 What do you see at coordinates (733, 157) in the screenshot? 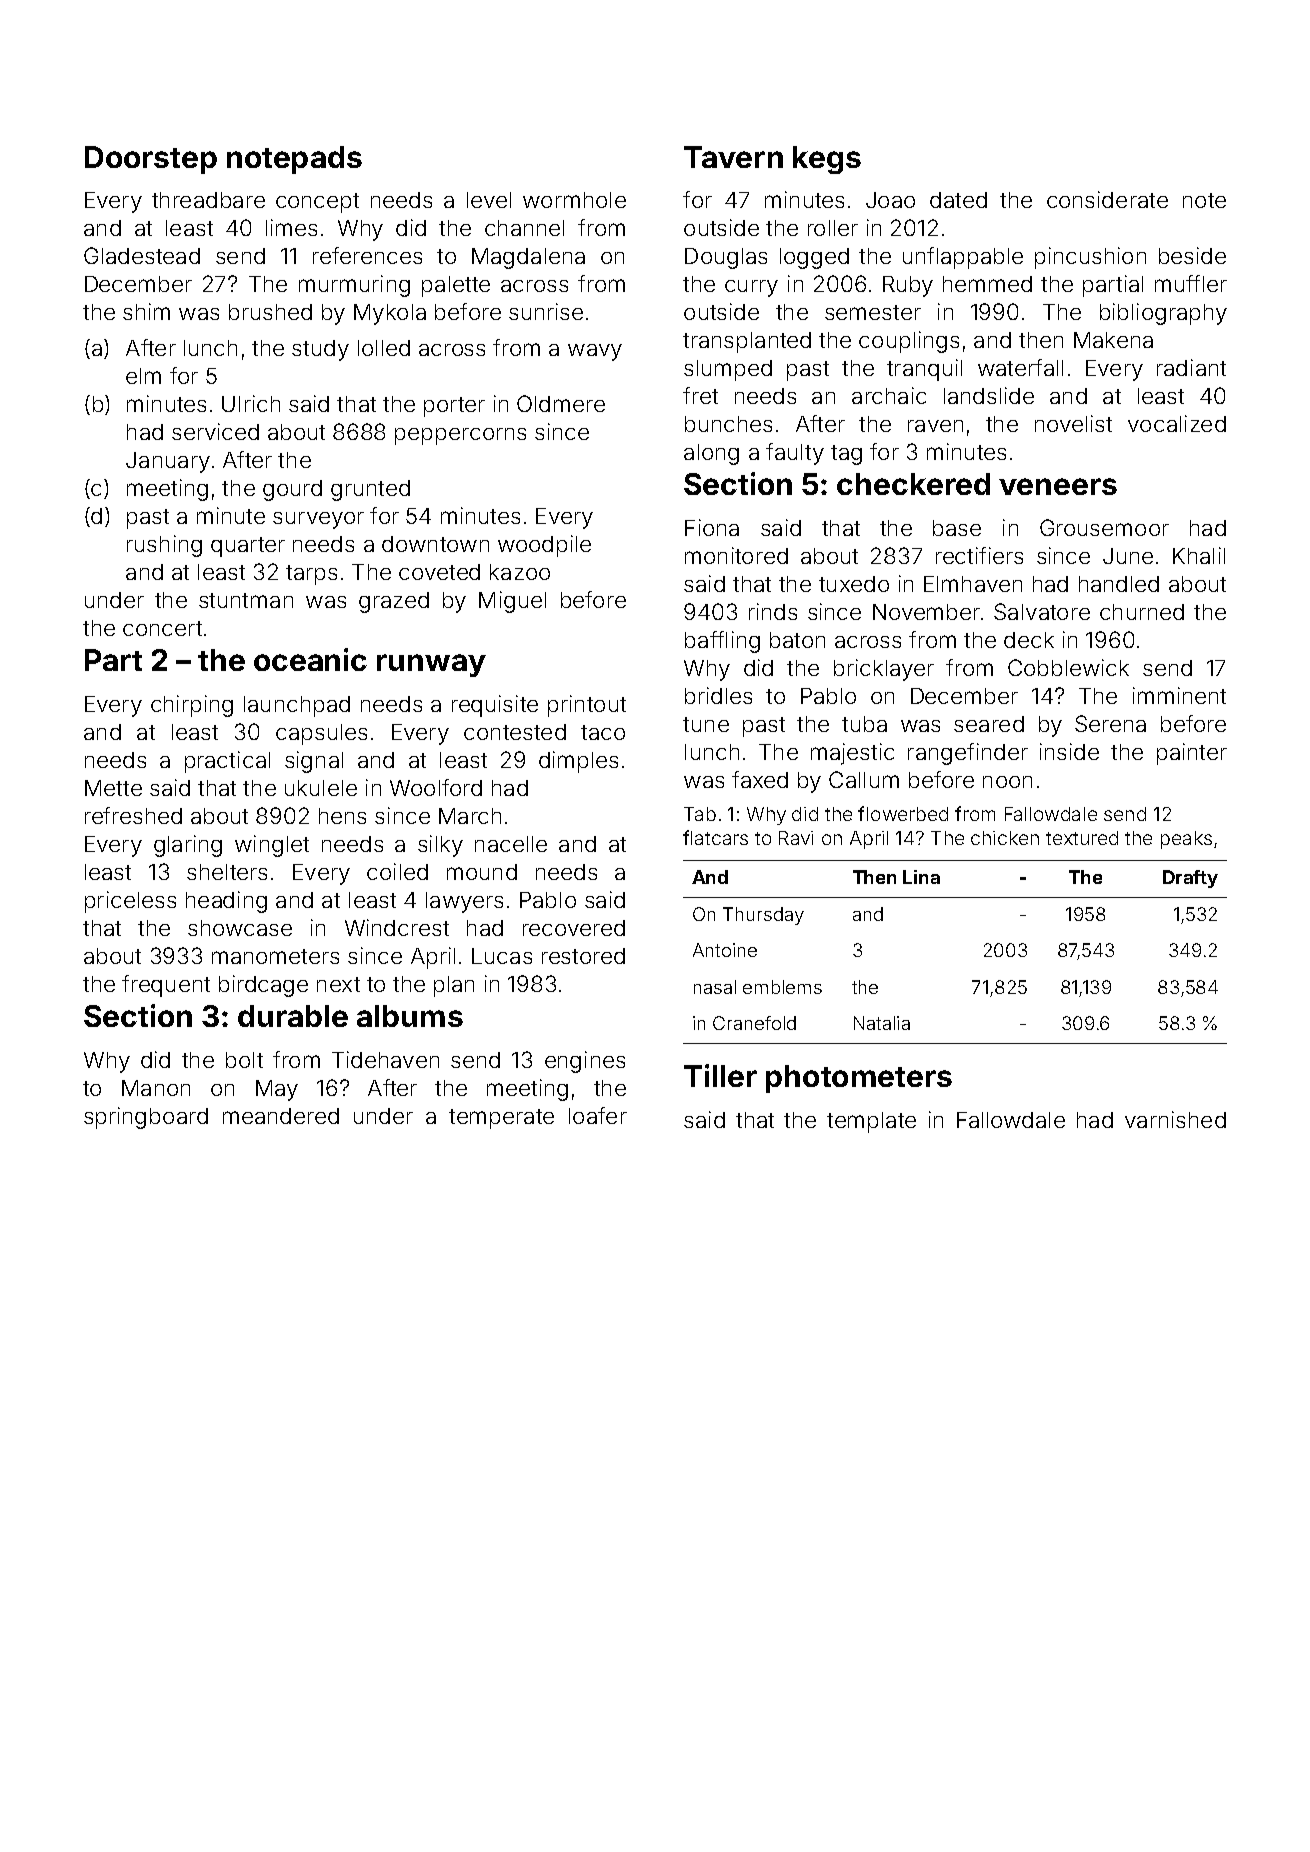
I see `Tavern` at bounding box center [733, 157].
